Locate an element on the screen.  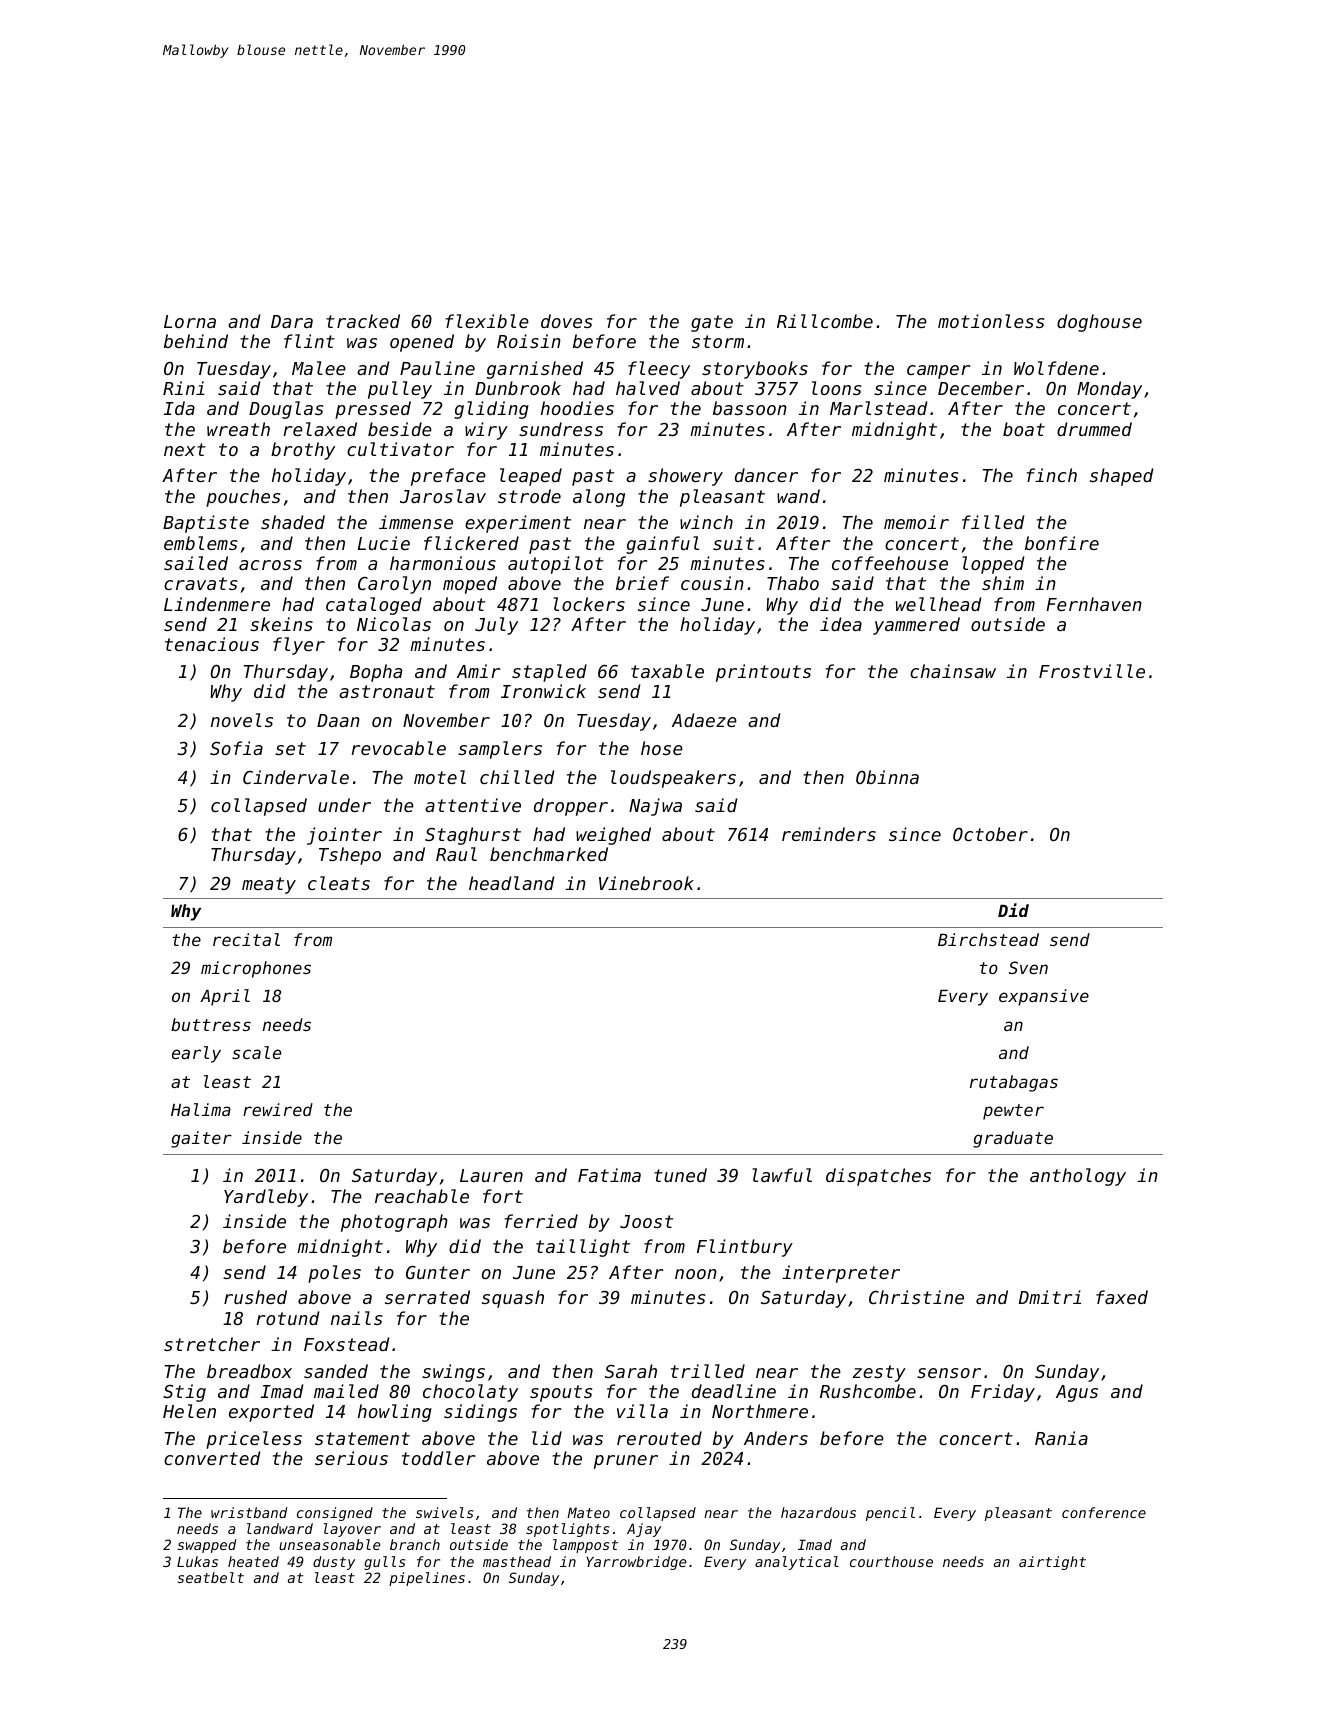
wristband is located at coordinates (249, 1512).
